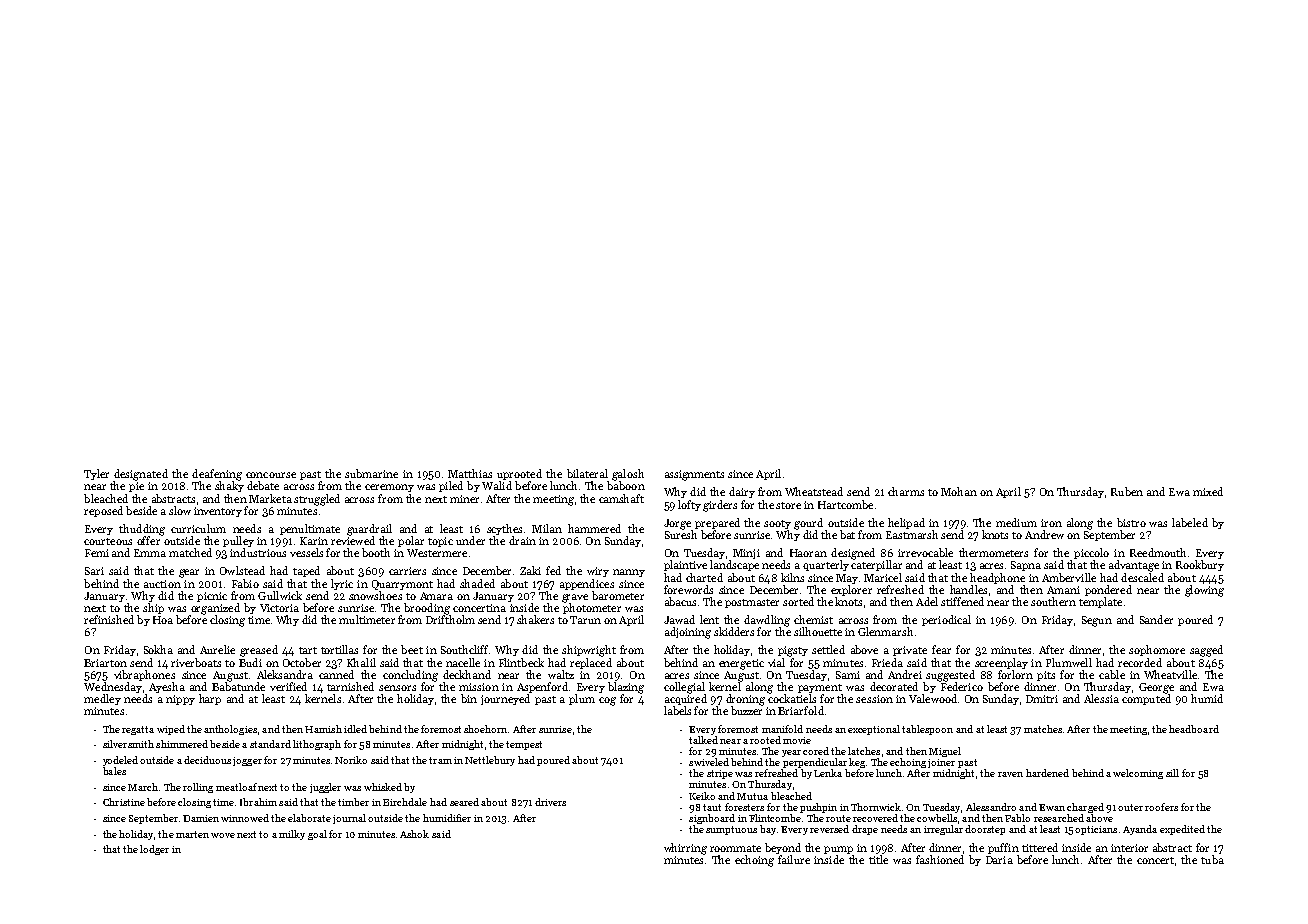 This page has width=1308, height=924. What do you see at coordinates (906, 491) in the page?
I see `charms` at bounding box center [906, 491].
